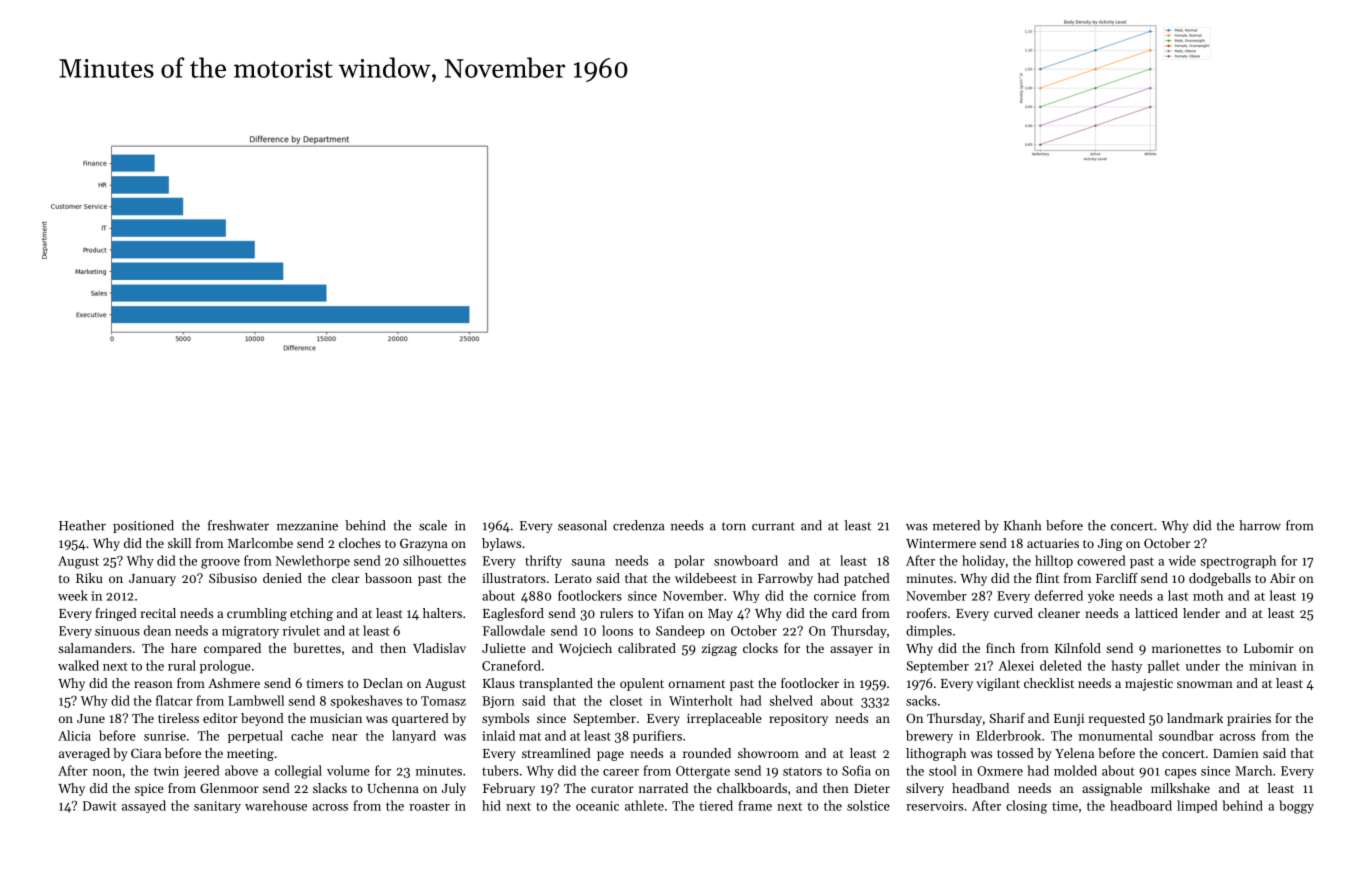 The image size is (1372, 887). What do you see at coordinates (657, 736) in the image?
I see `purifiers` at bounding box center [657, 736].
